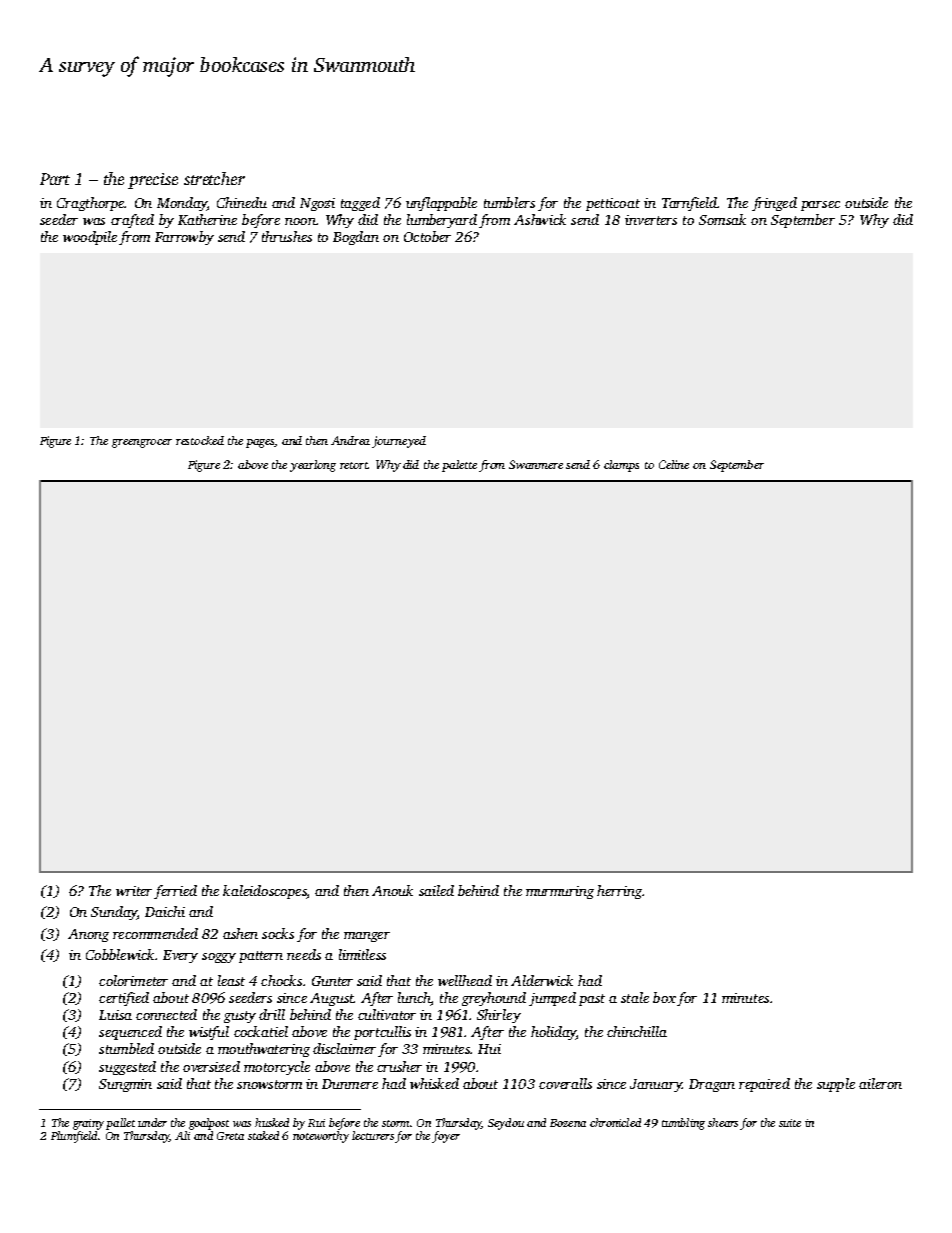 The height and width of the page is (1233, 952). I want to click on Chinedu, so click(242, 202).
